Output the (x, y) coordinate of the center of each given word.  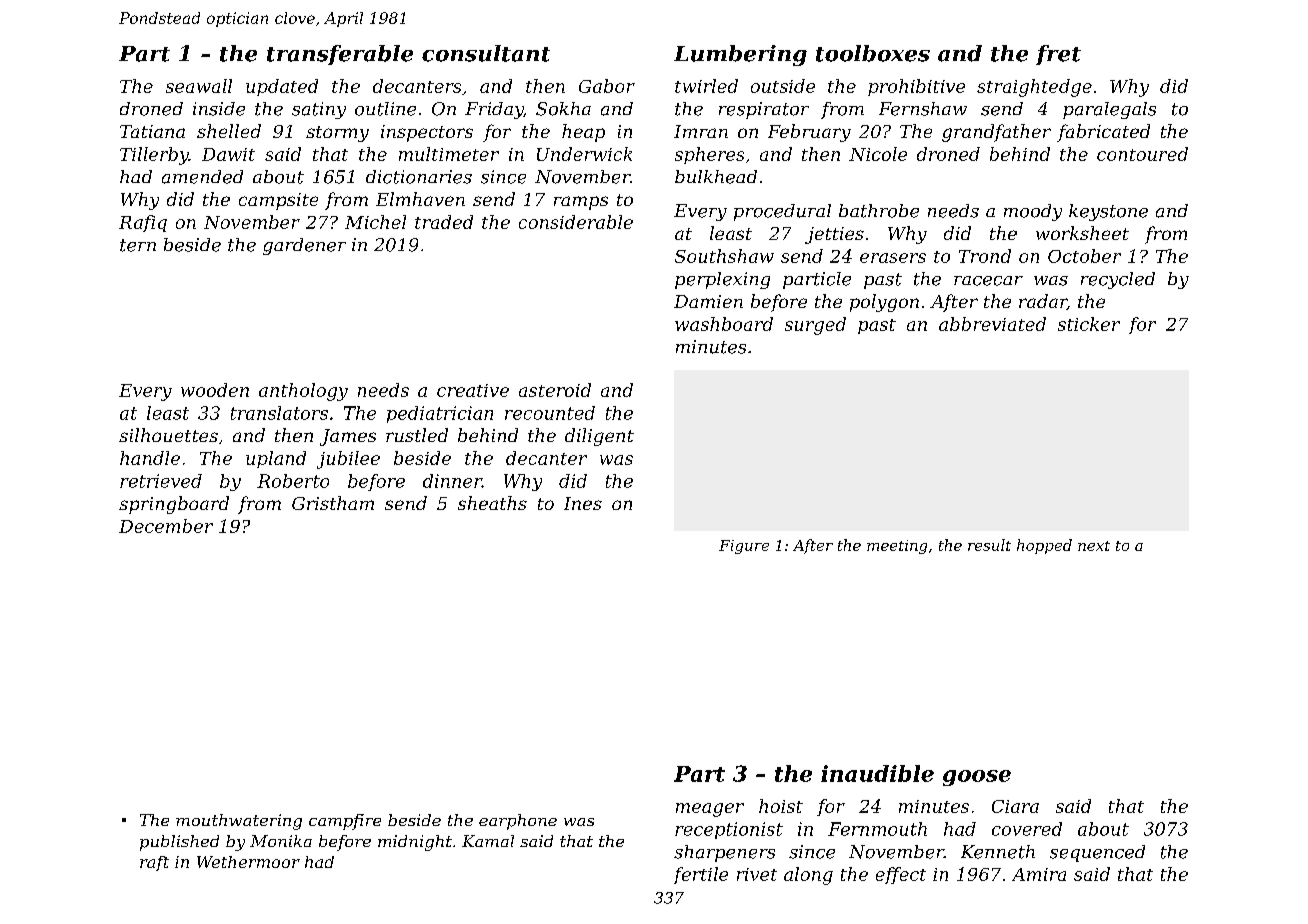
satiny (319, 110)
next (1094, 546)
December (166, 526)
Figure (744, 547)
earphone (518, 822)
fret (1058, 55)
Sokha (563, 109)
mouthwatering (239, 822)
